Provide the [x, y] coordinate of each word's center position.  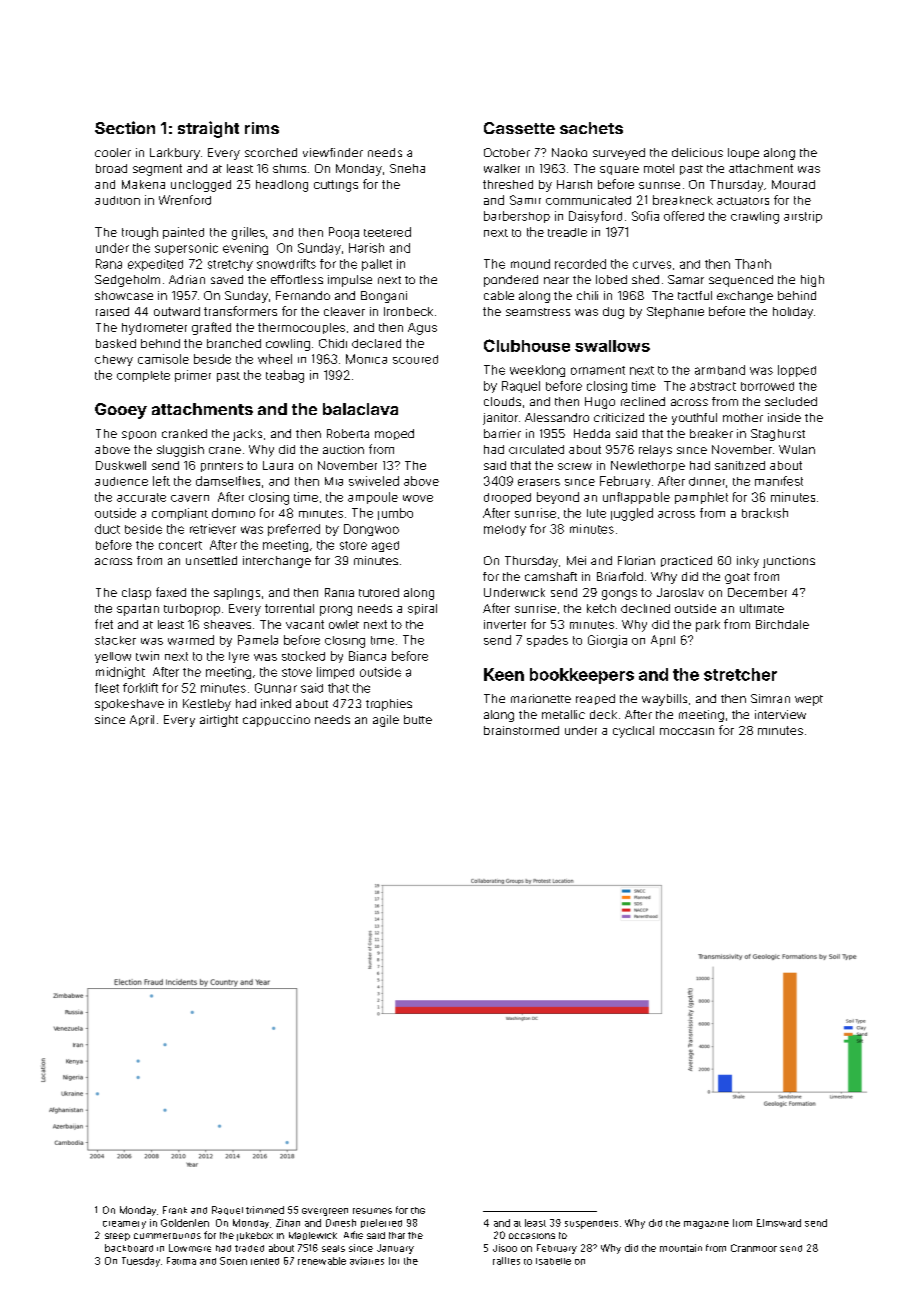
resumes [372, 1211]
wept [809, 700]
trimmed [265, 1210]
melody [505, 530]
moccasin [687, 731]
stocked [303, 656]
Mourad [793, 184]
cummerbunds [167, 1236]
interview [780, 714]
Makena [143, 184]
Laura [278, 465]
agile [386, 721]
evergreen [325, 1212]
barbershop [517, 217]
